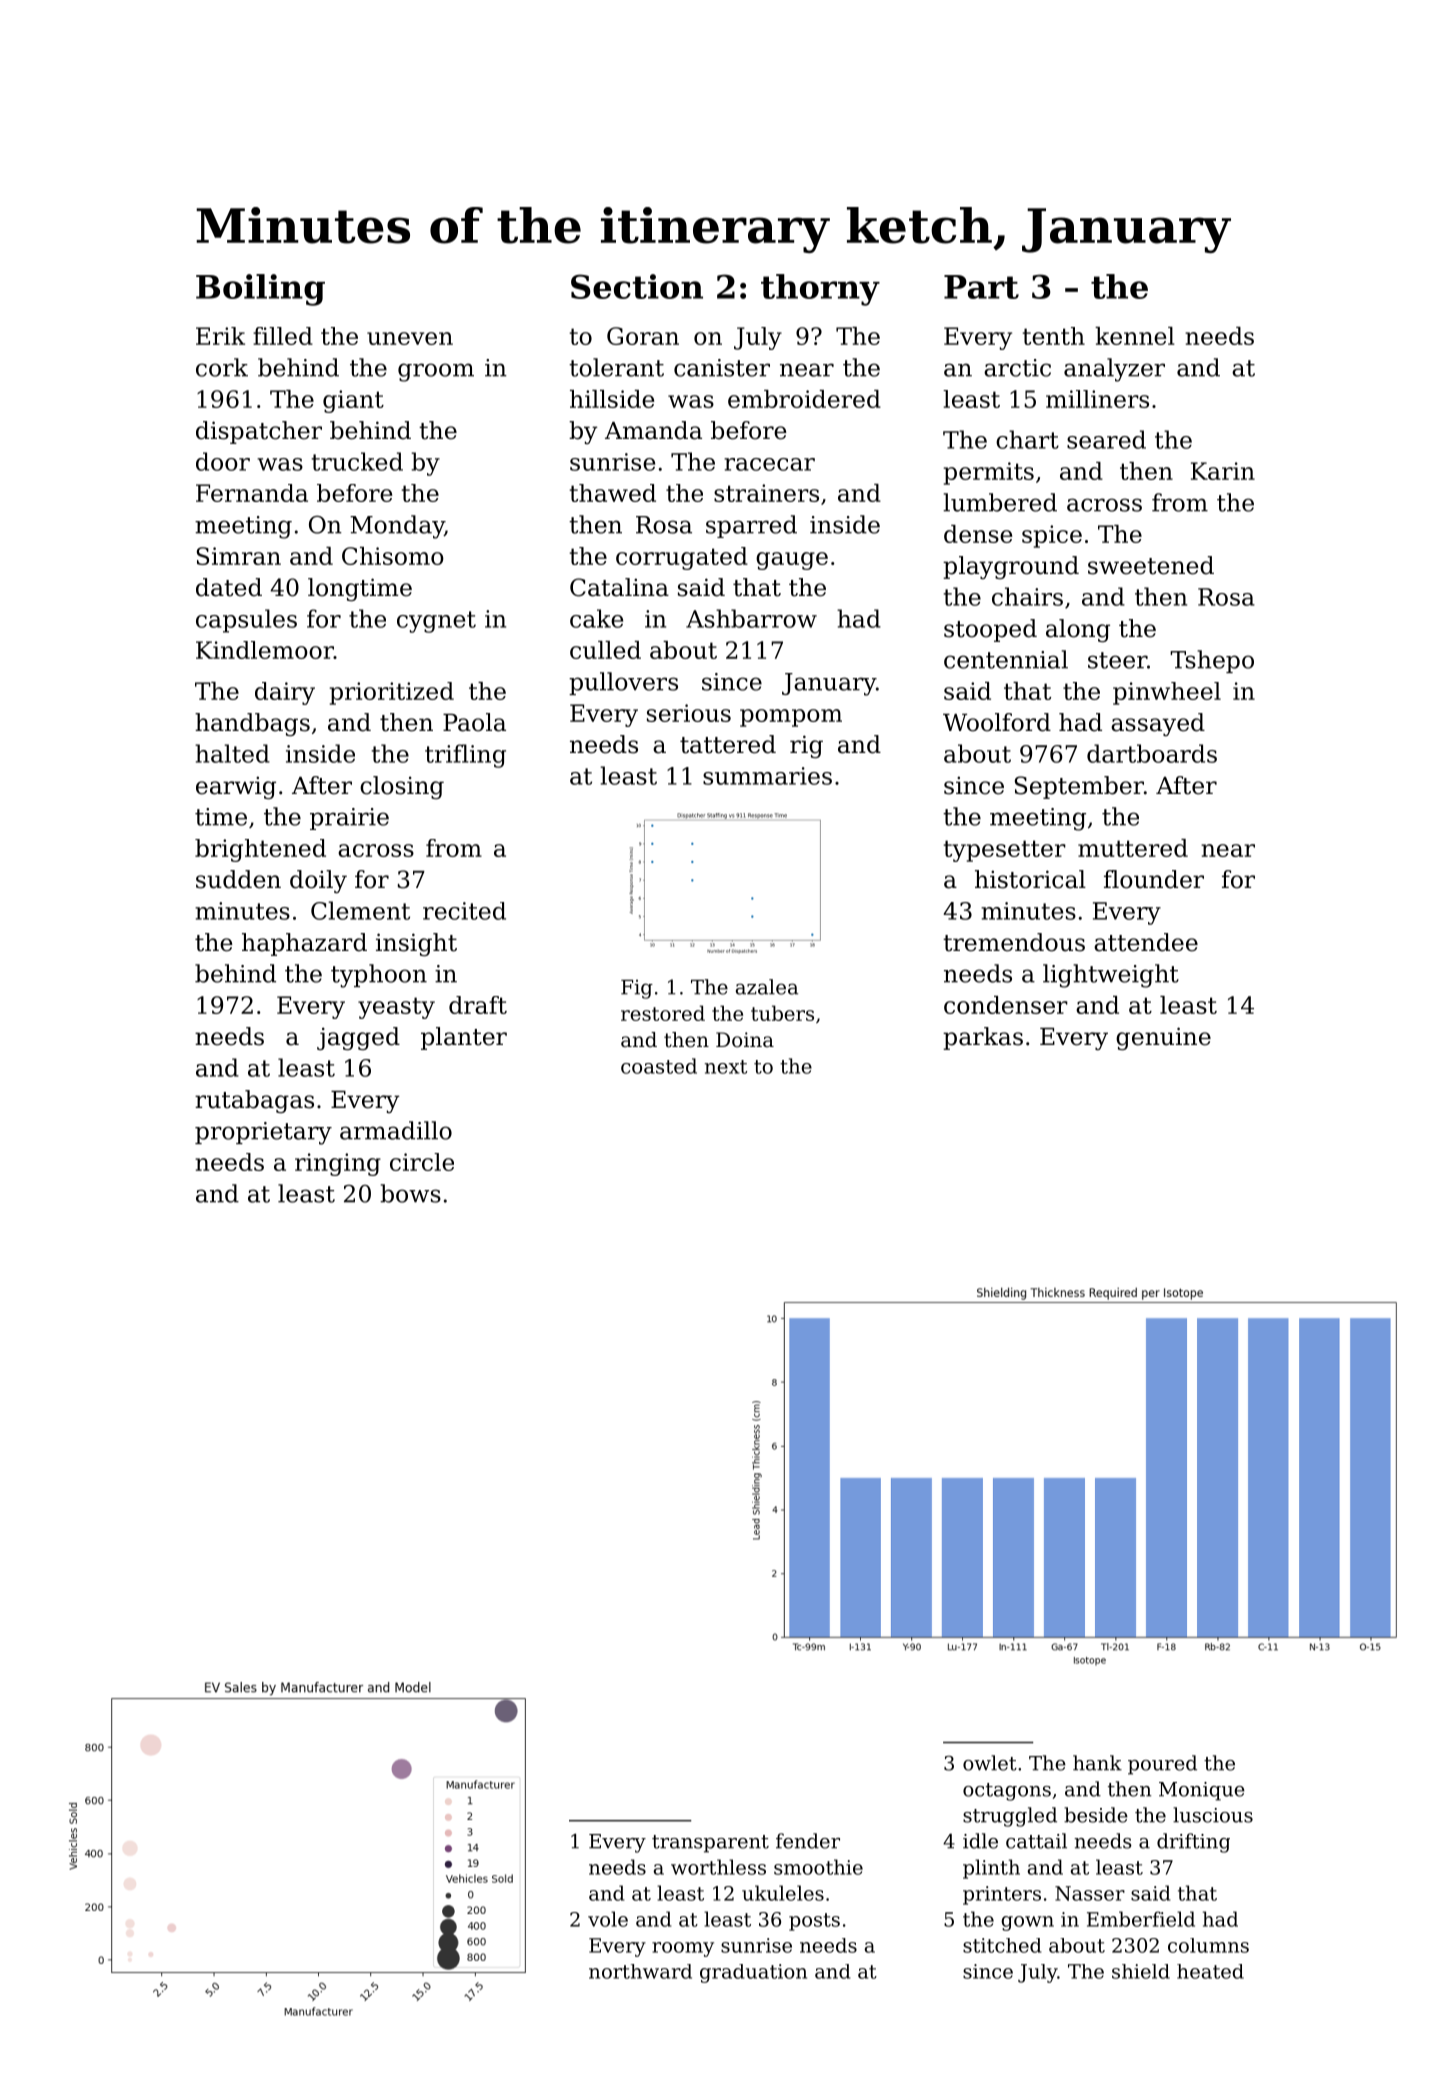 Image resolution: width=1450 pixels, height=2100 pixels. What do you see at coordinates (1163, 1038) in the page?
I see `genuine` at bounding box center [1163, 1038].
